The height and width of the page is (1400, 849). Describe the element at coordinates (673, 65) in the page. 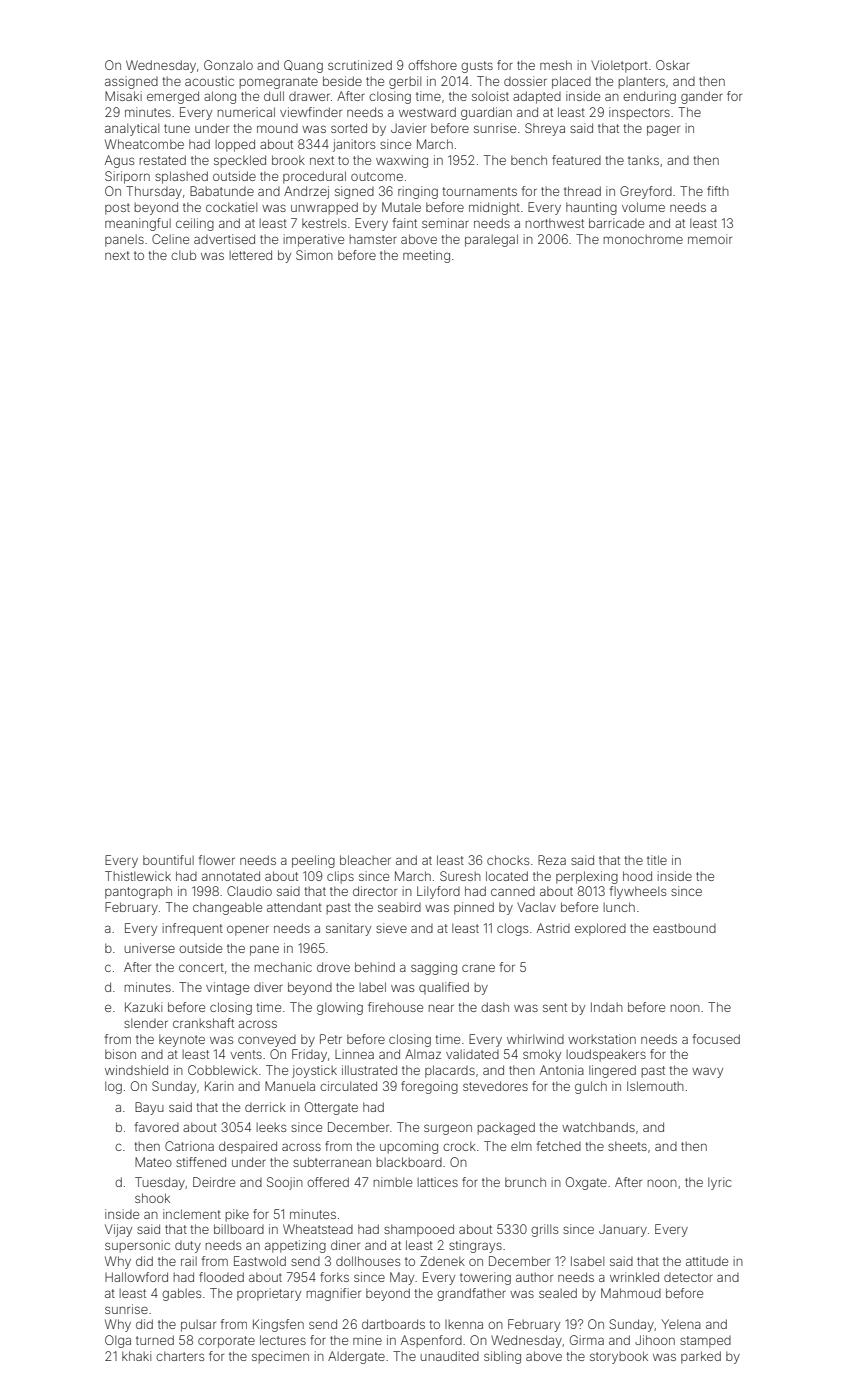

I see `Oskar` at that location.
